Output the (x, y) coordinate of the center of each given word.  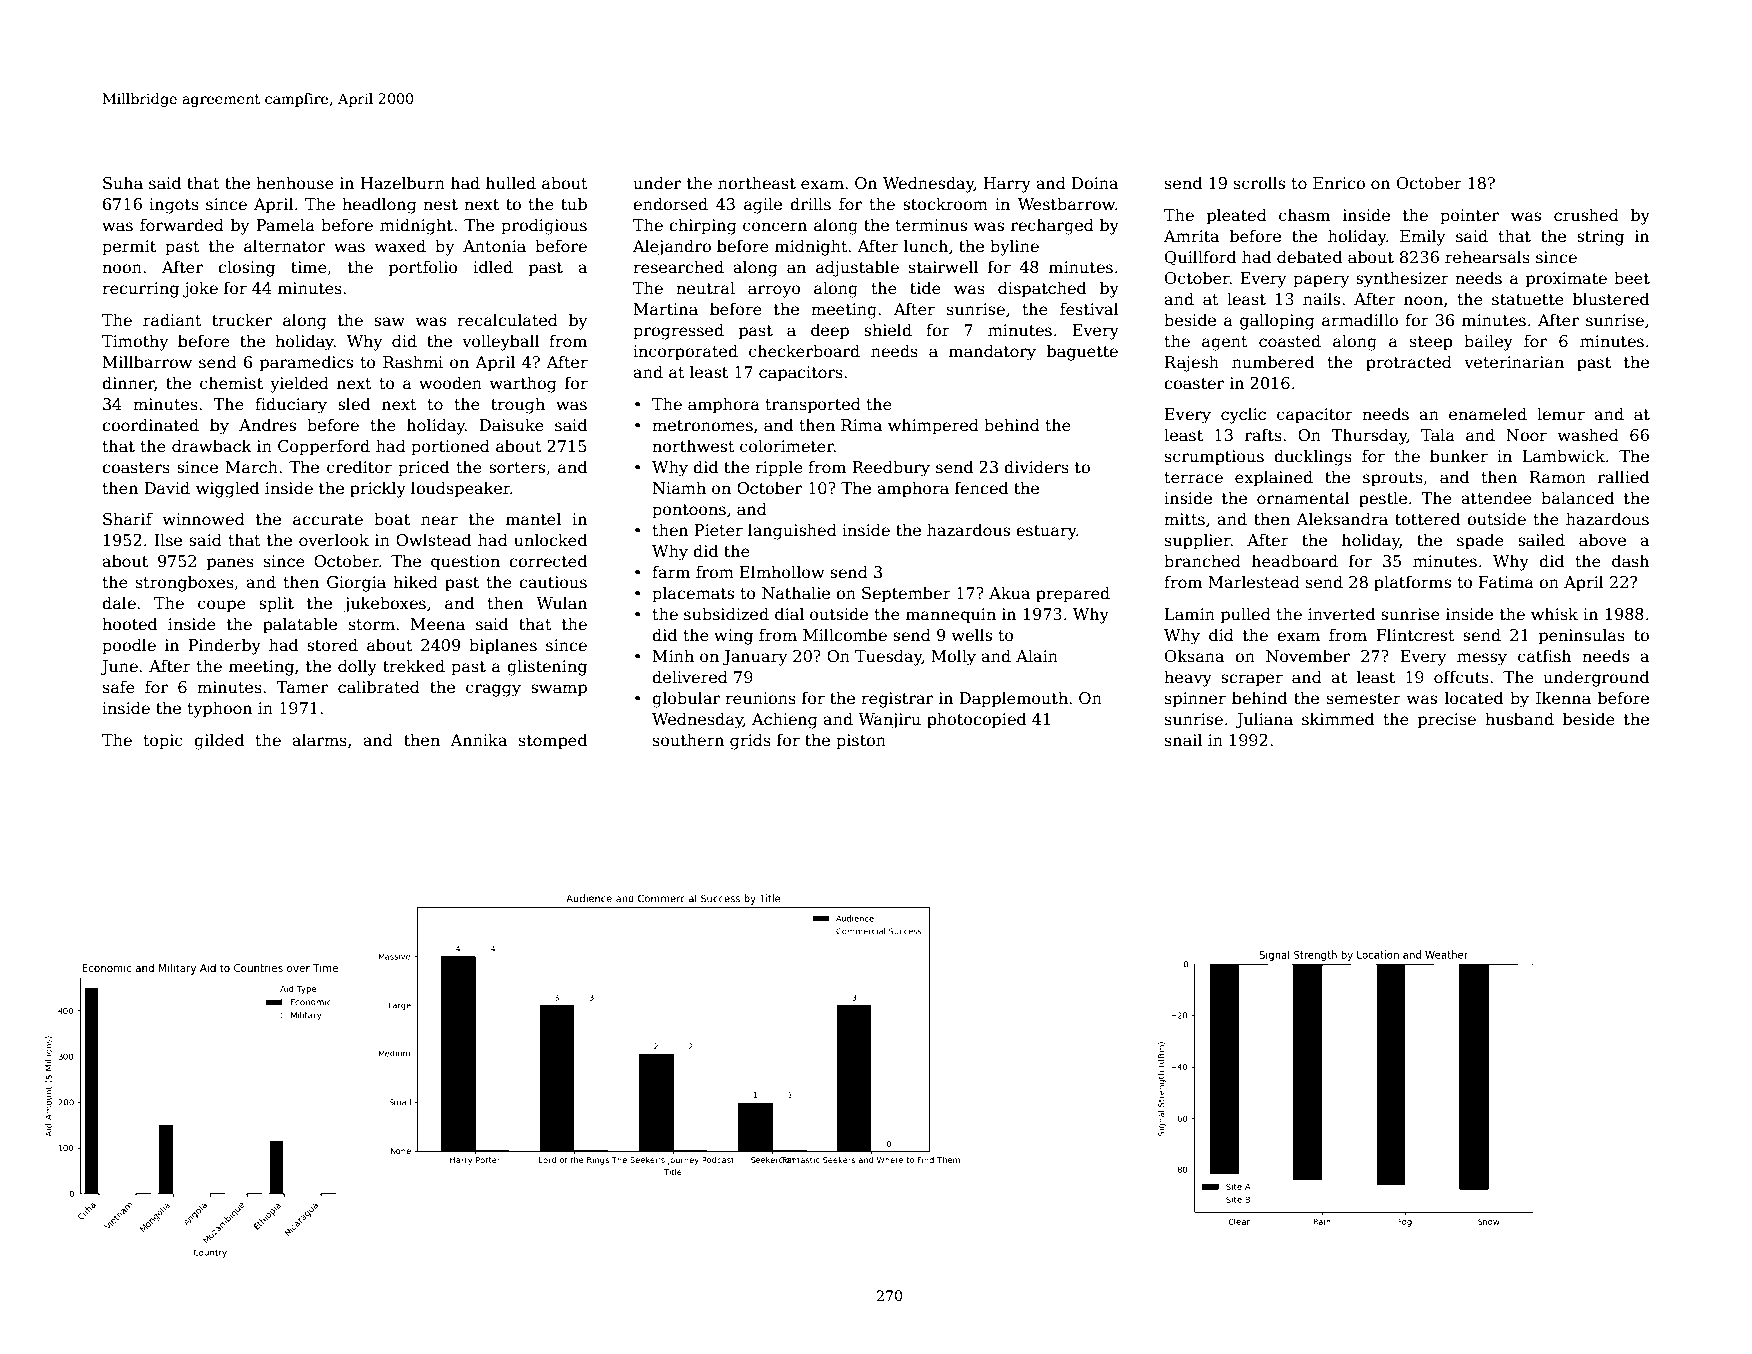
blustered (1611, 299)
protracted (1409, 363)
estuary (1046, 532)
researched (678, 267)
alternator (284, 246)
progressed (678, 331)
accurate (328, 519)
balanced (1577, 497)
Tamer (302, 687)
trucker (242, 319)
